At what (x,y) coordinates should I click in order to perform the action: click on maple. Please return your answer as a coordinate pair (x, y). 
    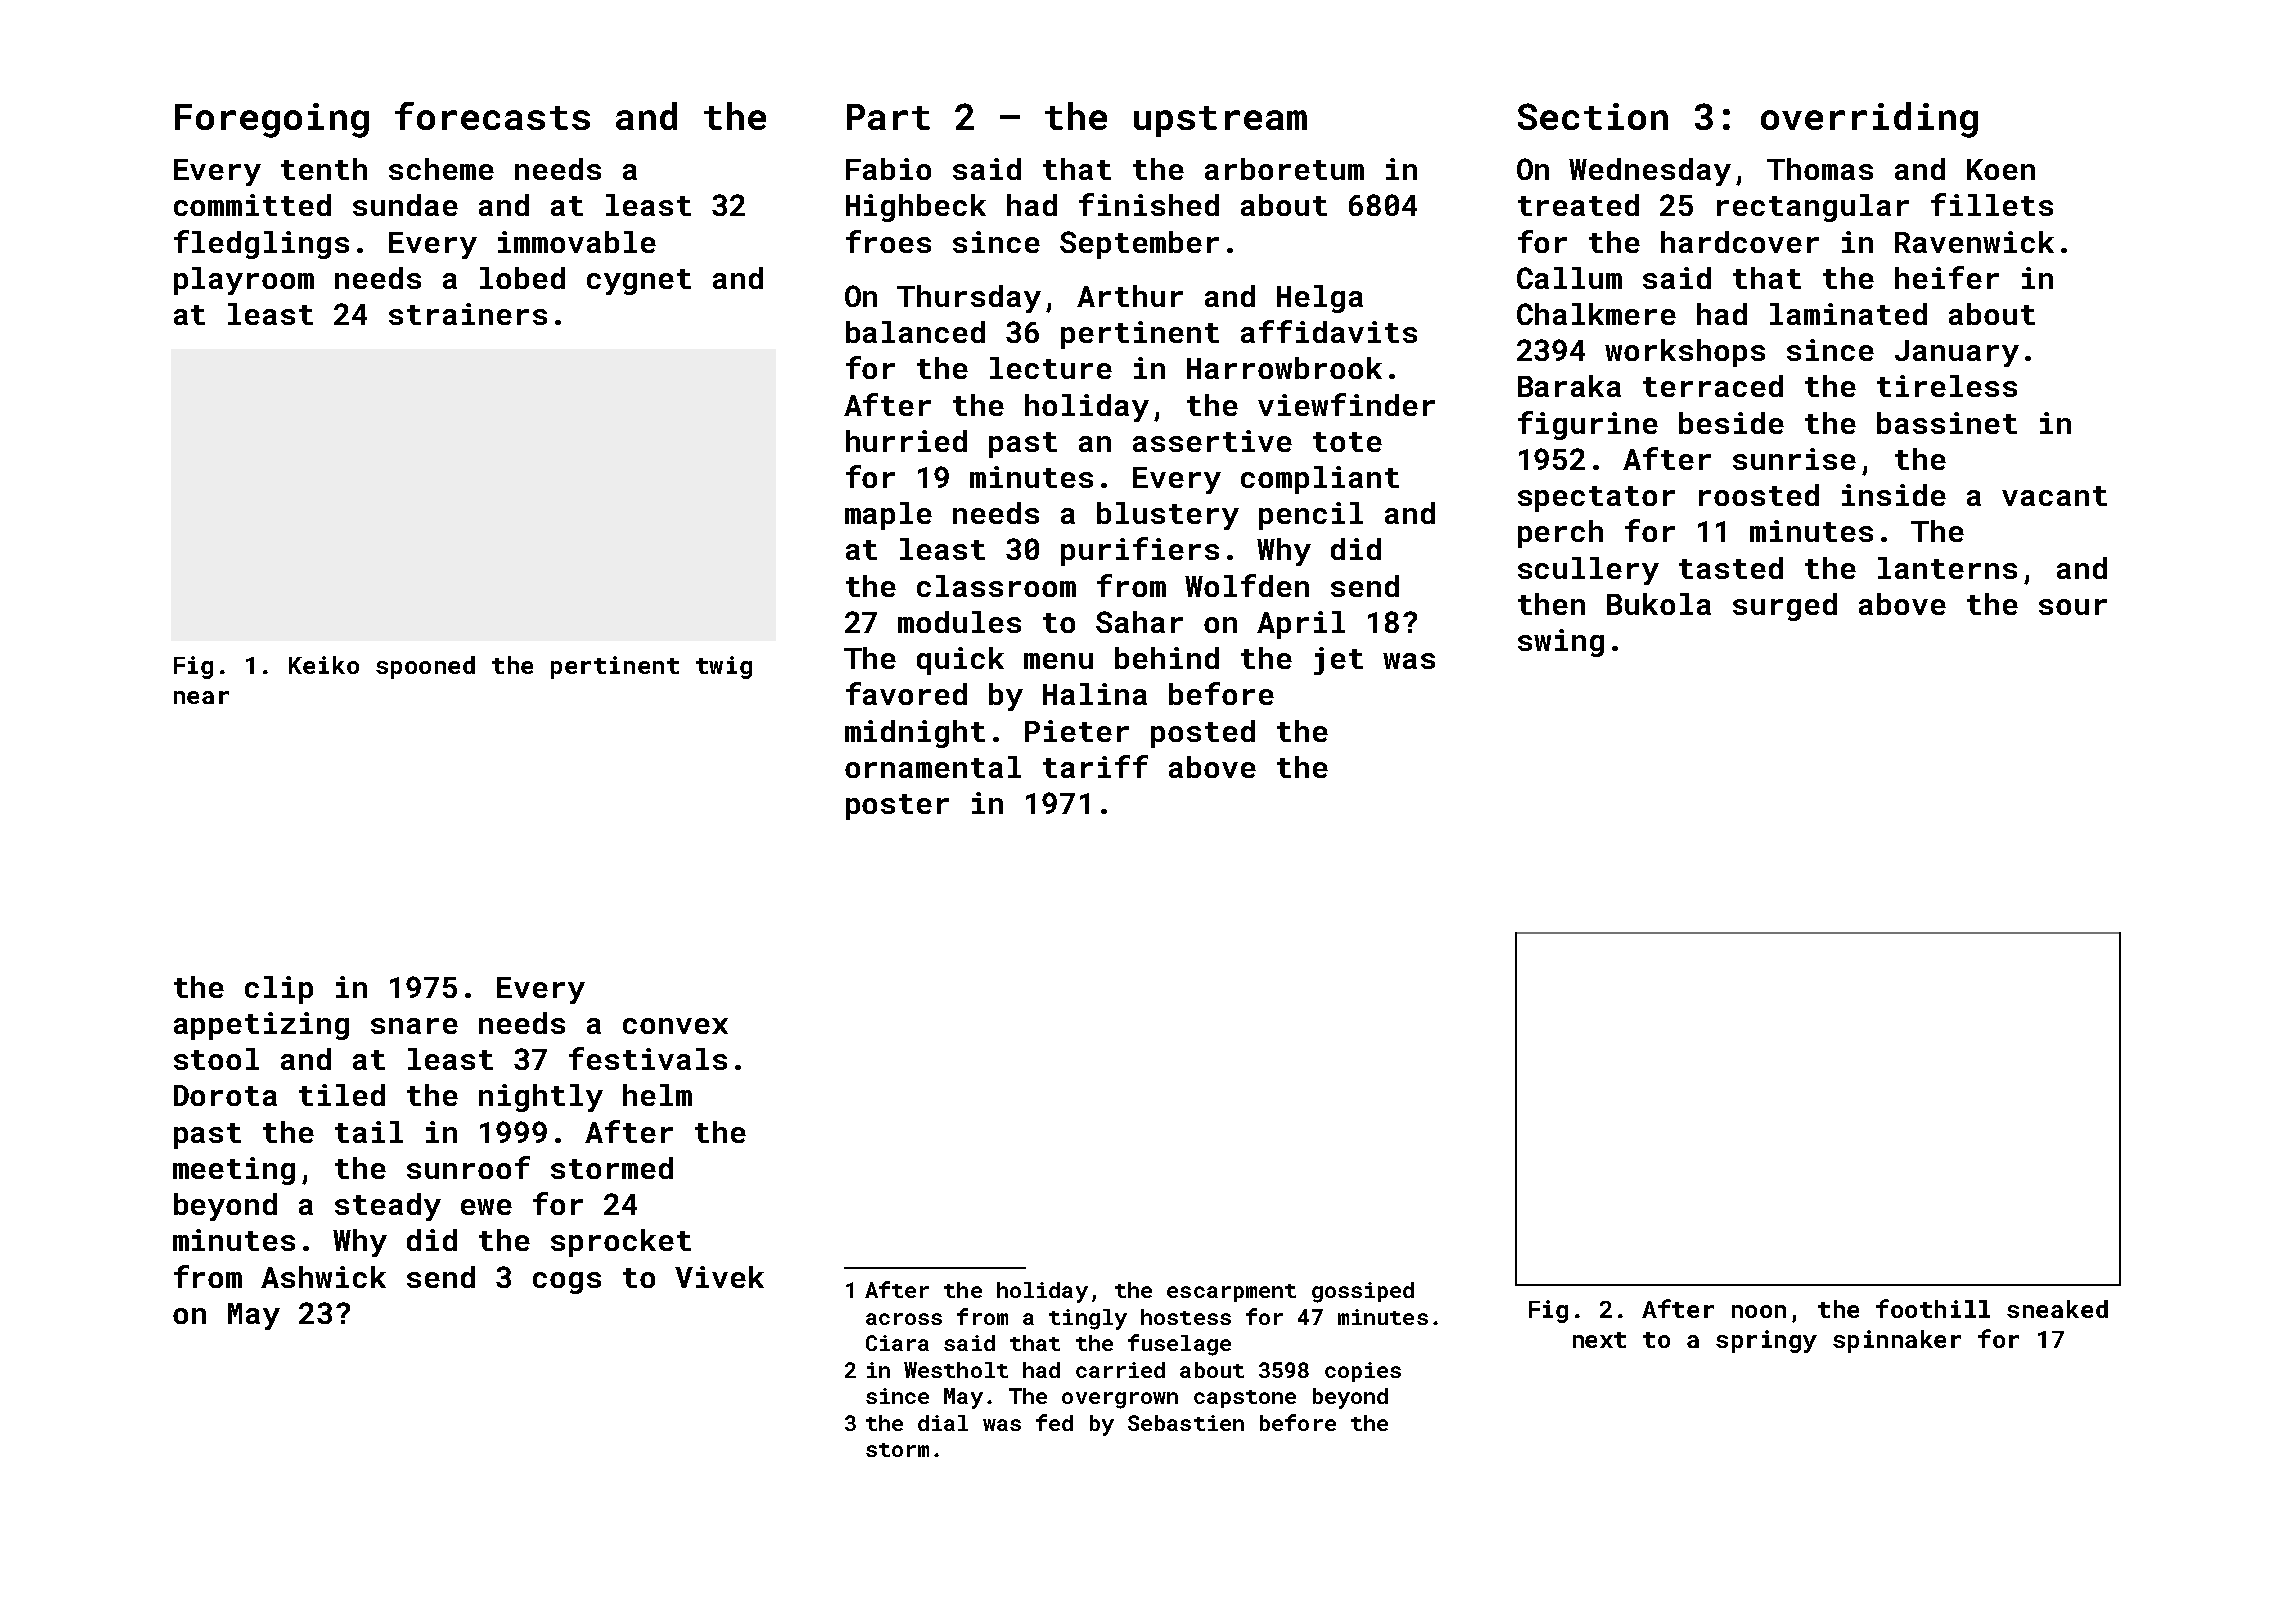
    Looking at the image, I should click on (888, 516).
